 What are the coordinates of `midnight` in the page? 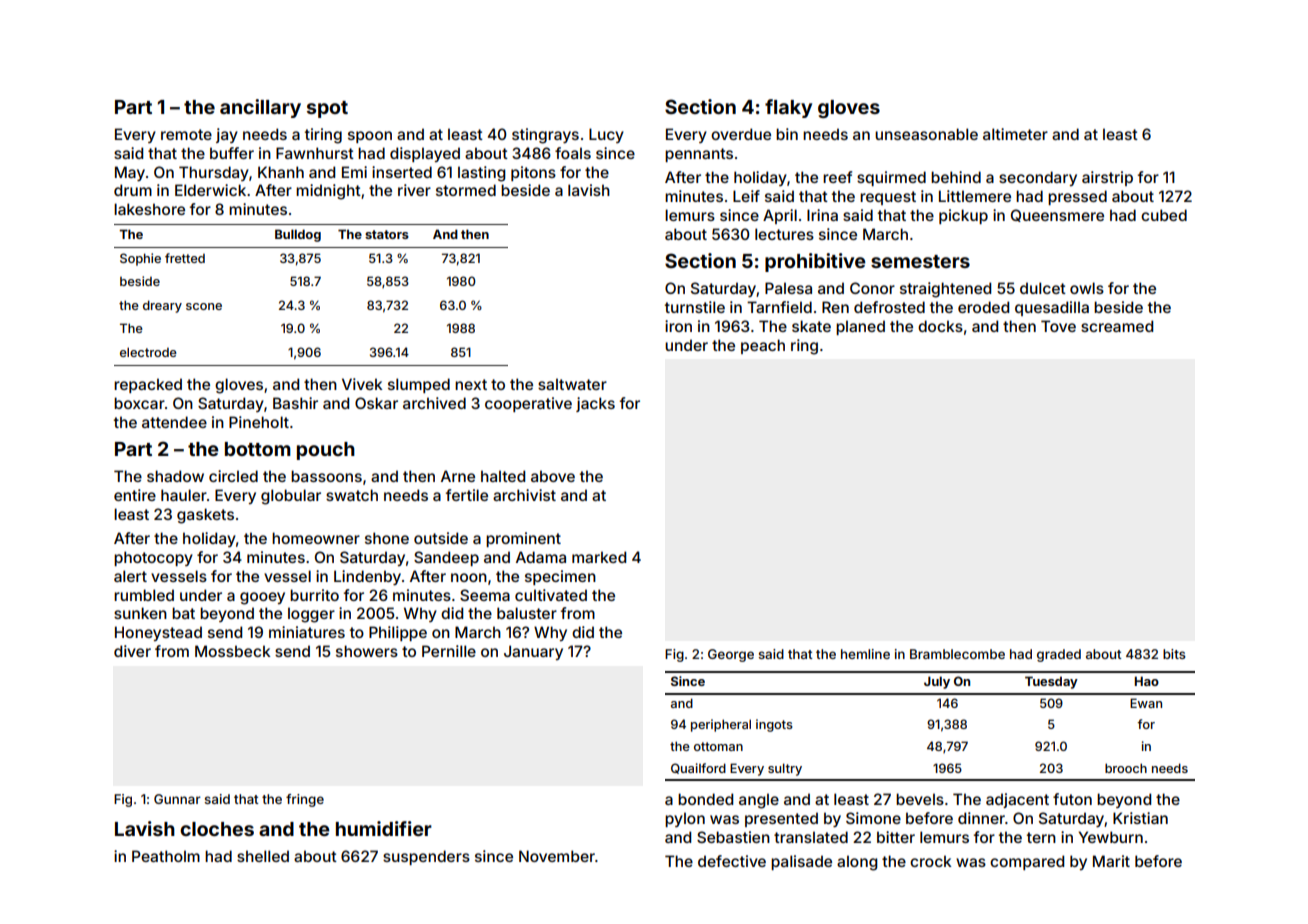 It's located at (328, 192).
